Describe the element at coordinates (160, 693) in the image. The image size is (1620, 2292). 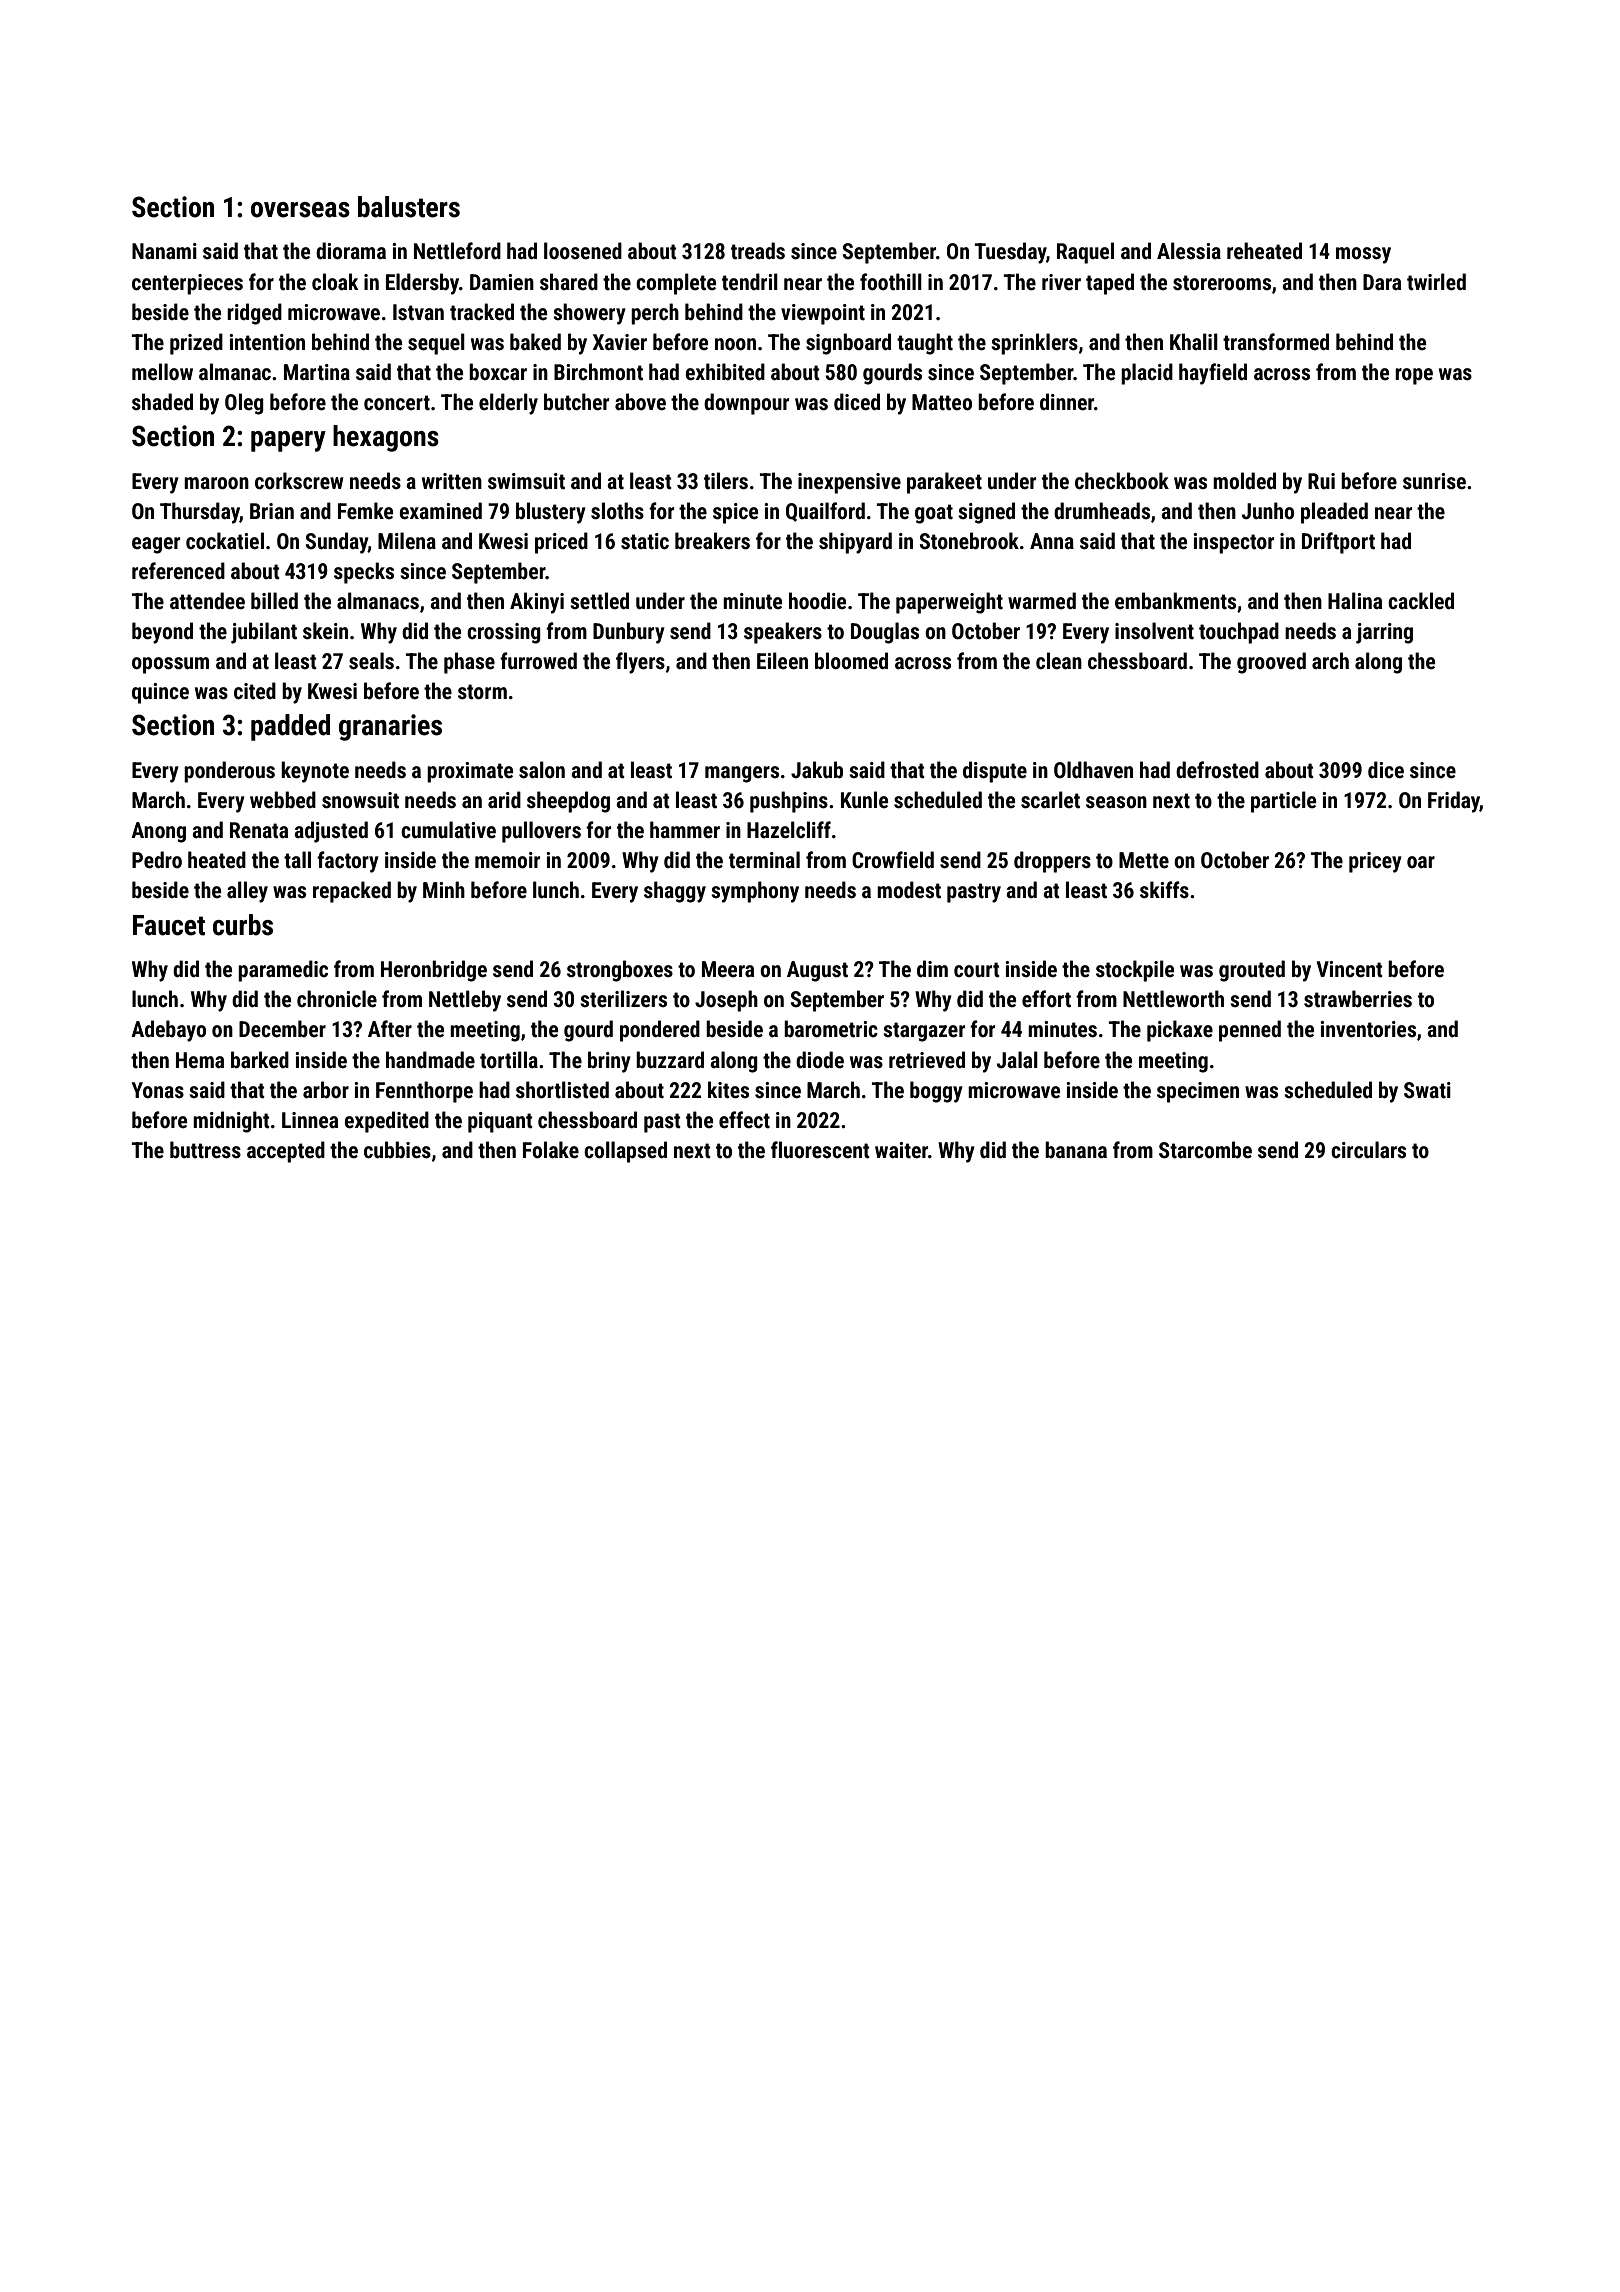
I see `quince` at that location.
